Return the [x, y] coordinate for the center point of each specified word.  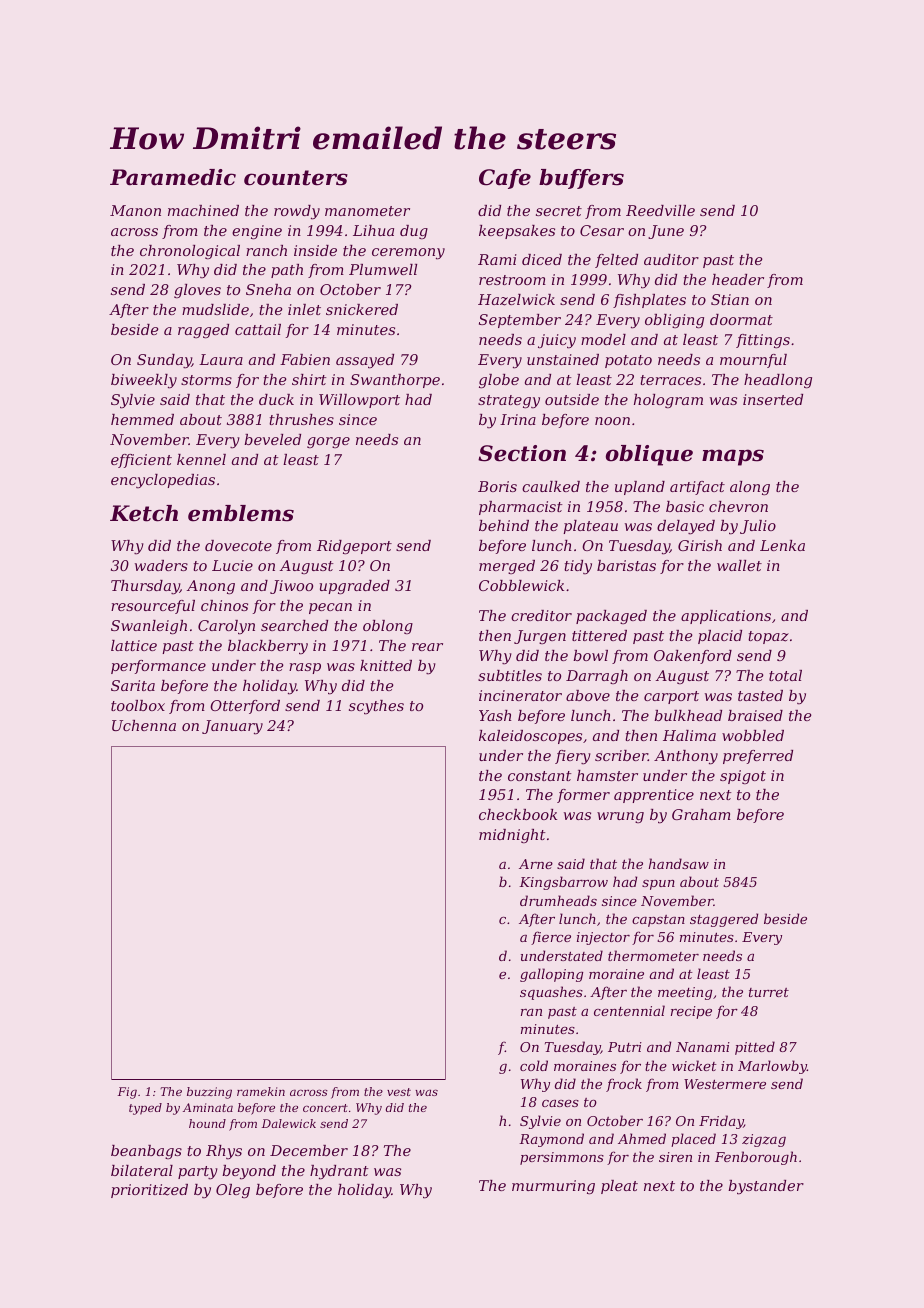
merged [507, 567]
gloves [197, 291]
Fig [127, 1093]
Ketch [144, 513]
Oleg [233, 1191]
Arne [536, 864]
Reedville [660, 210]
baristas [626, 565]
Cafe [505, 179]
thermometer [653, 955]
